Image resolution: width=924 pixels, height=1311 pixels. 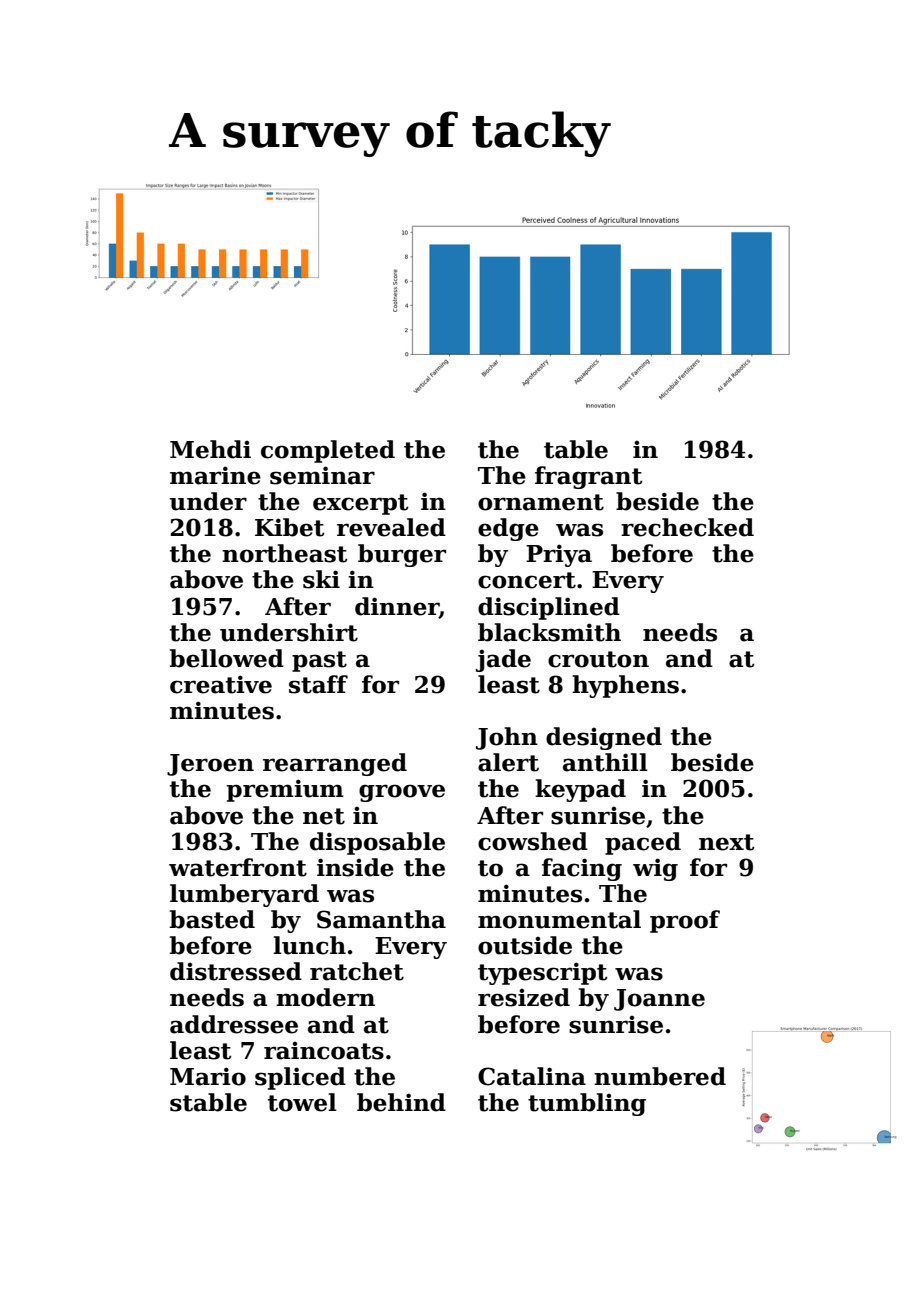 I want to click on rechecked, so click(x=687, y=527).
